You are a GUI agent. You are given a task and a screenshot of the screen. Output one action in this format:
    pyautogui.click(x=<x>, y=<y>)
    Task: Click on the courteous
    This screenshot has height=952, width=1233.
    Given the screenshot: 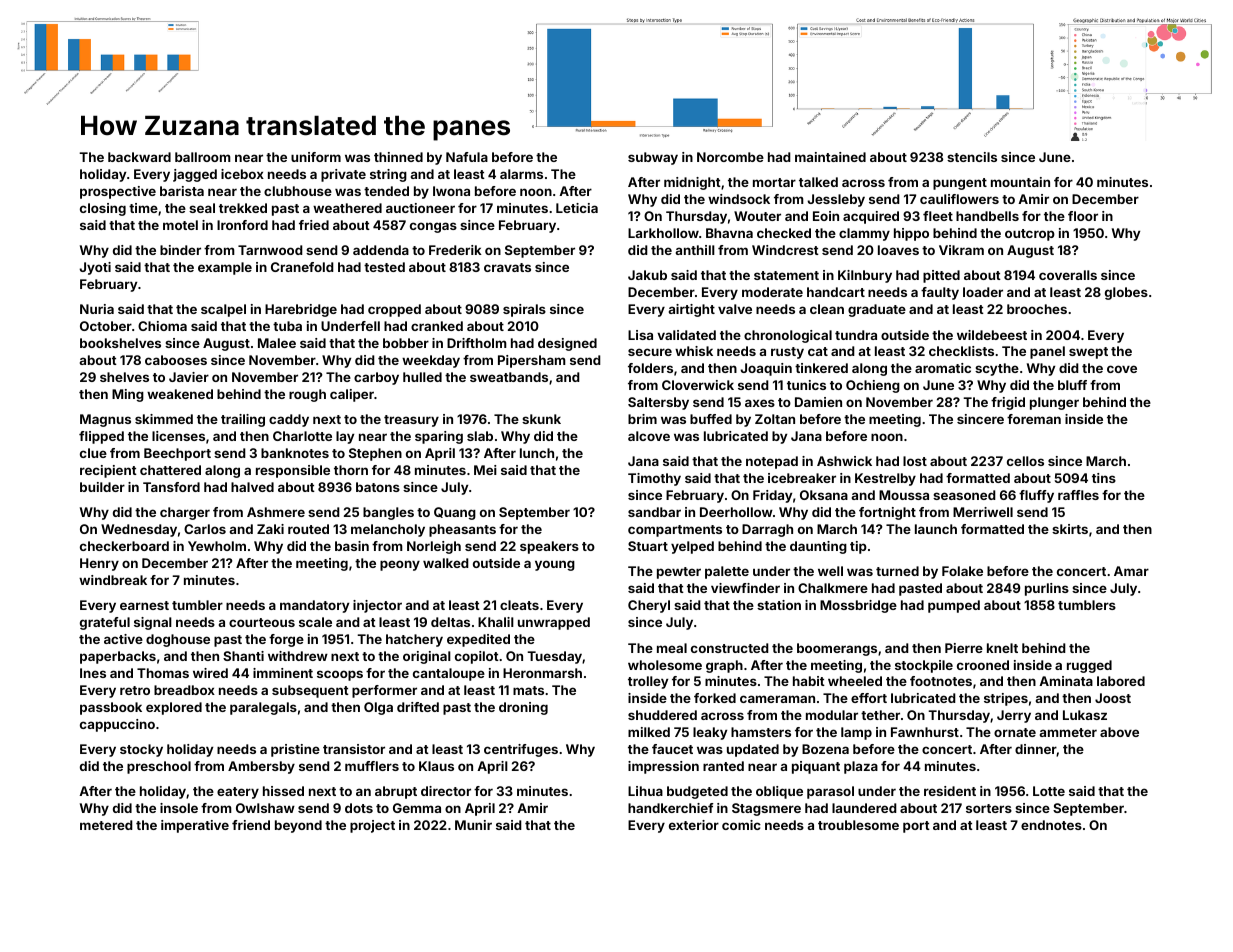 What is the action you would take?
    pyautogui.click(x=262, y=622)
